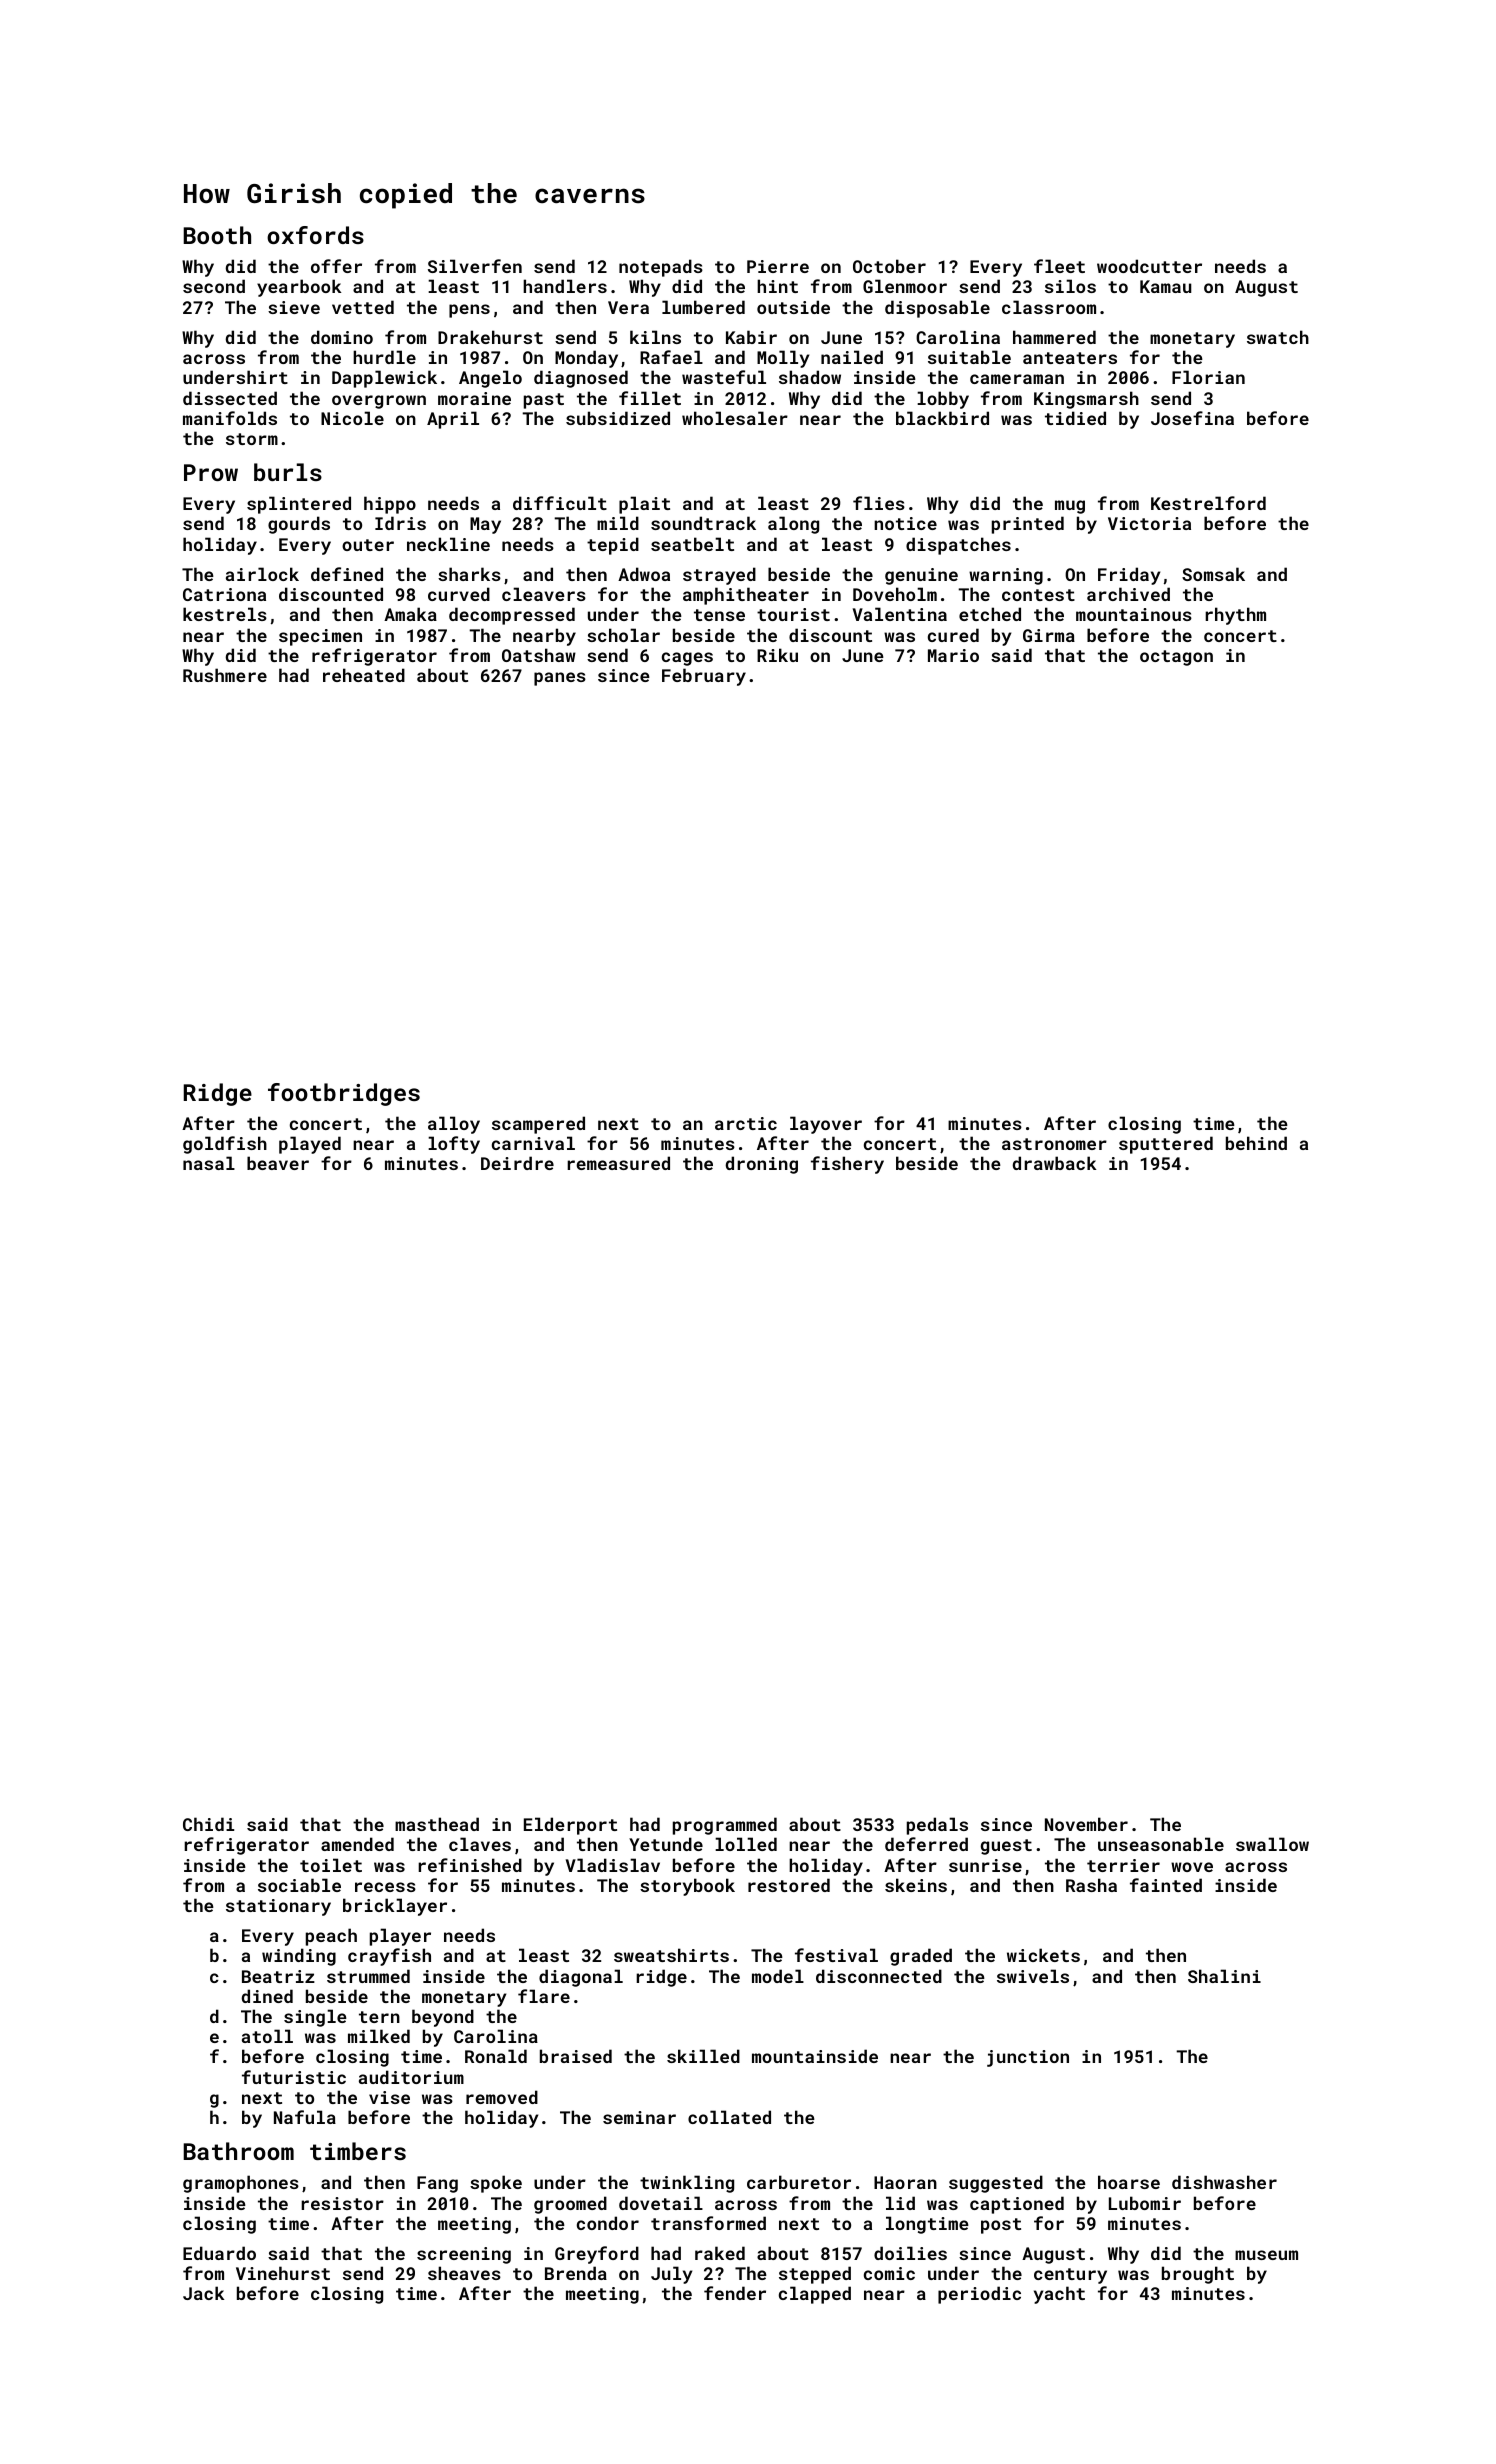  Describe the element at coordinates (252, 439) in the page. I see `storm` at that location.
